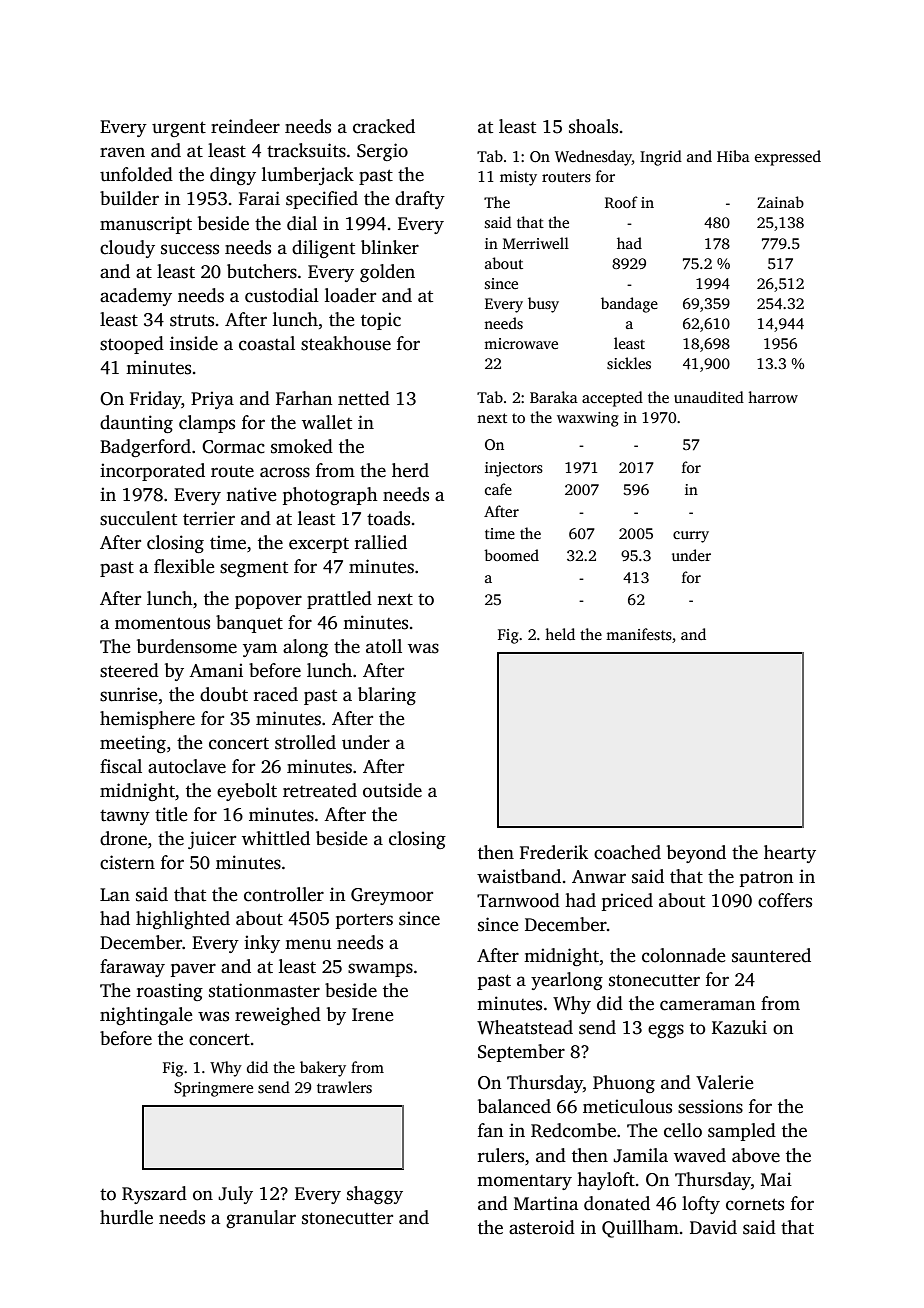  What do you see at coordinates (518, 900) in the screenshot?
I see `Tarnwood` at bounding box center [518, 900].
